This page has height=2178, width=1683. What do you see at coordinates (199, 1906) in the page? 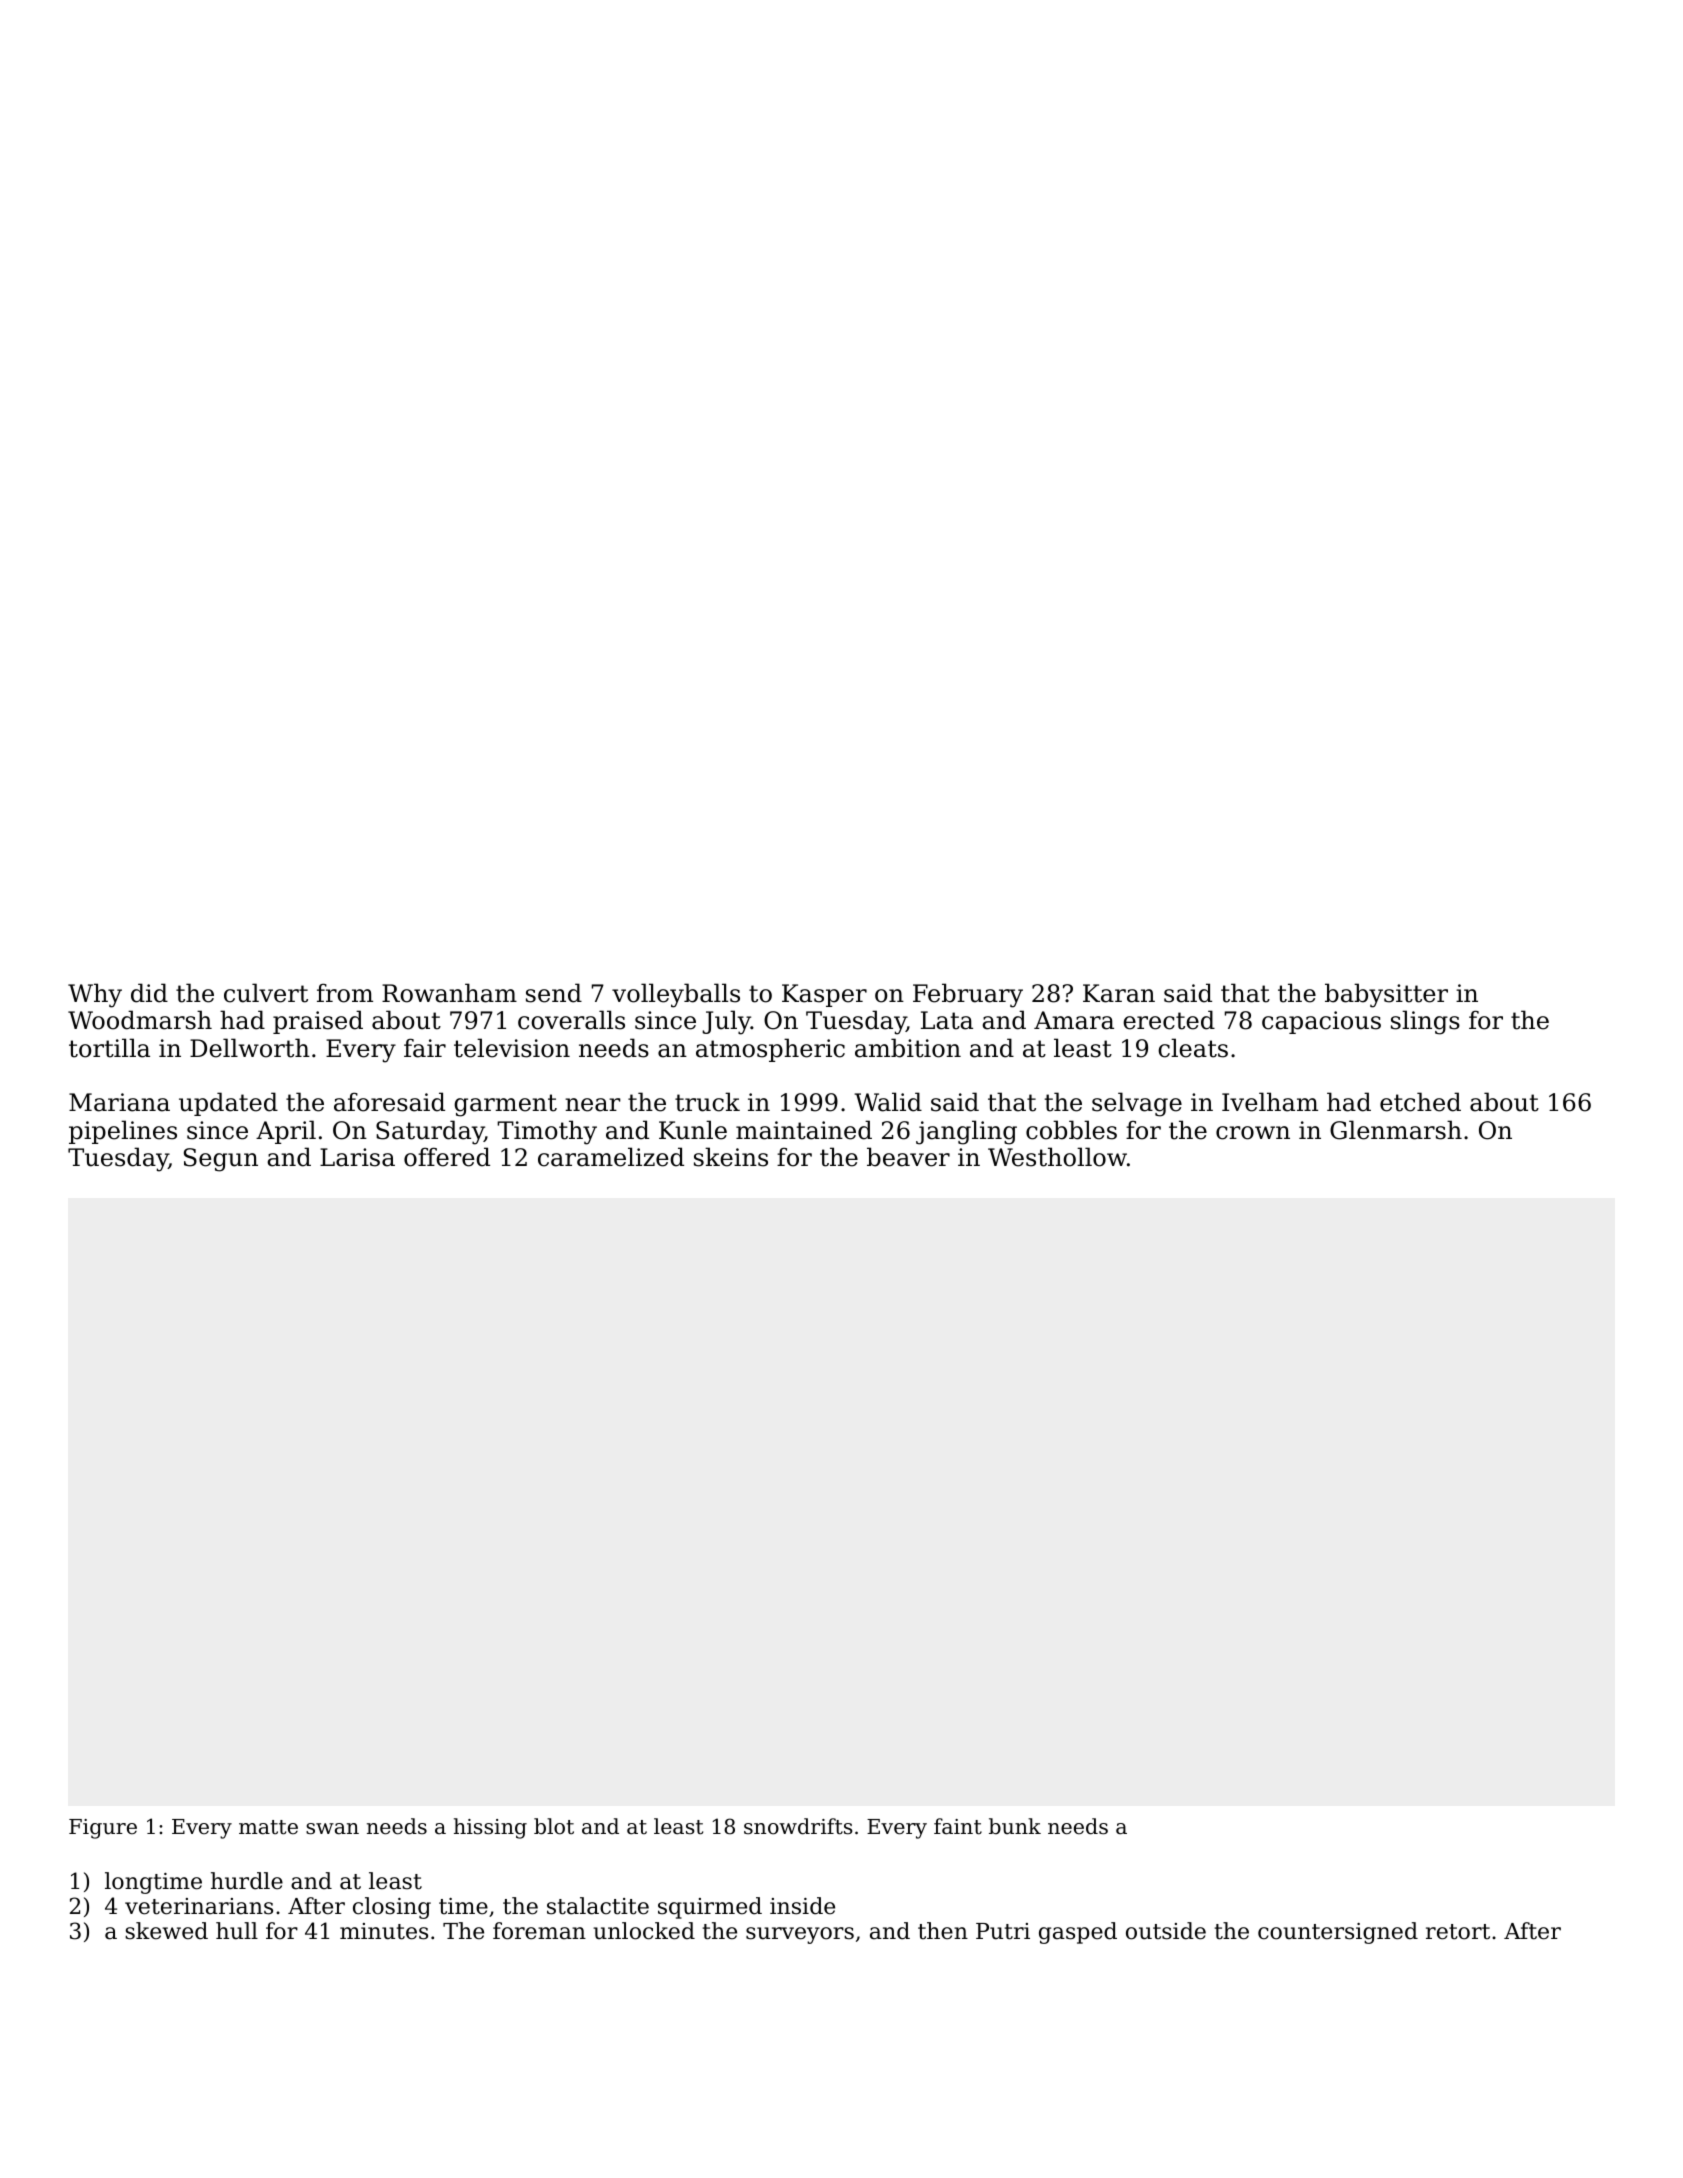
I see `veterinarians` at bounding box center [199, 1906].
